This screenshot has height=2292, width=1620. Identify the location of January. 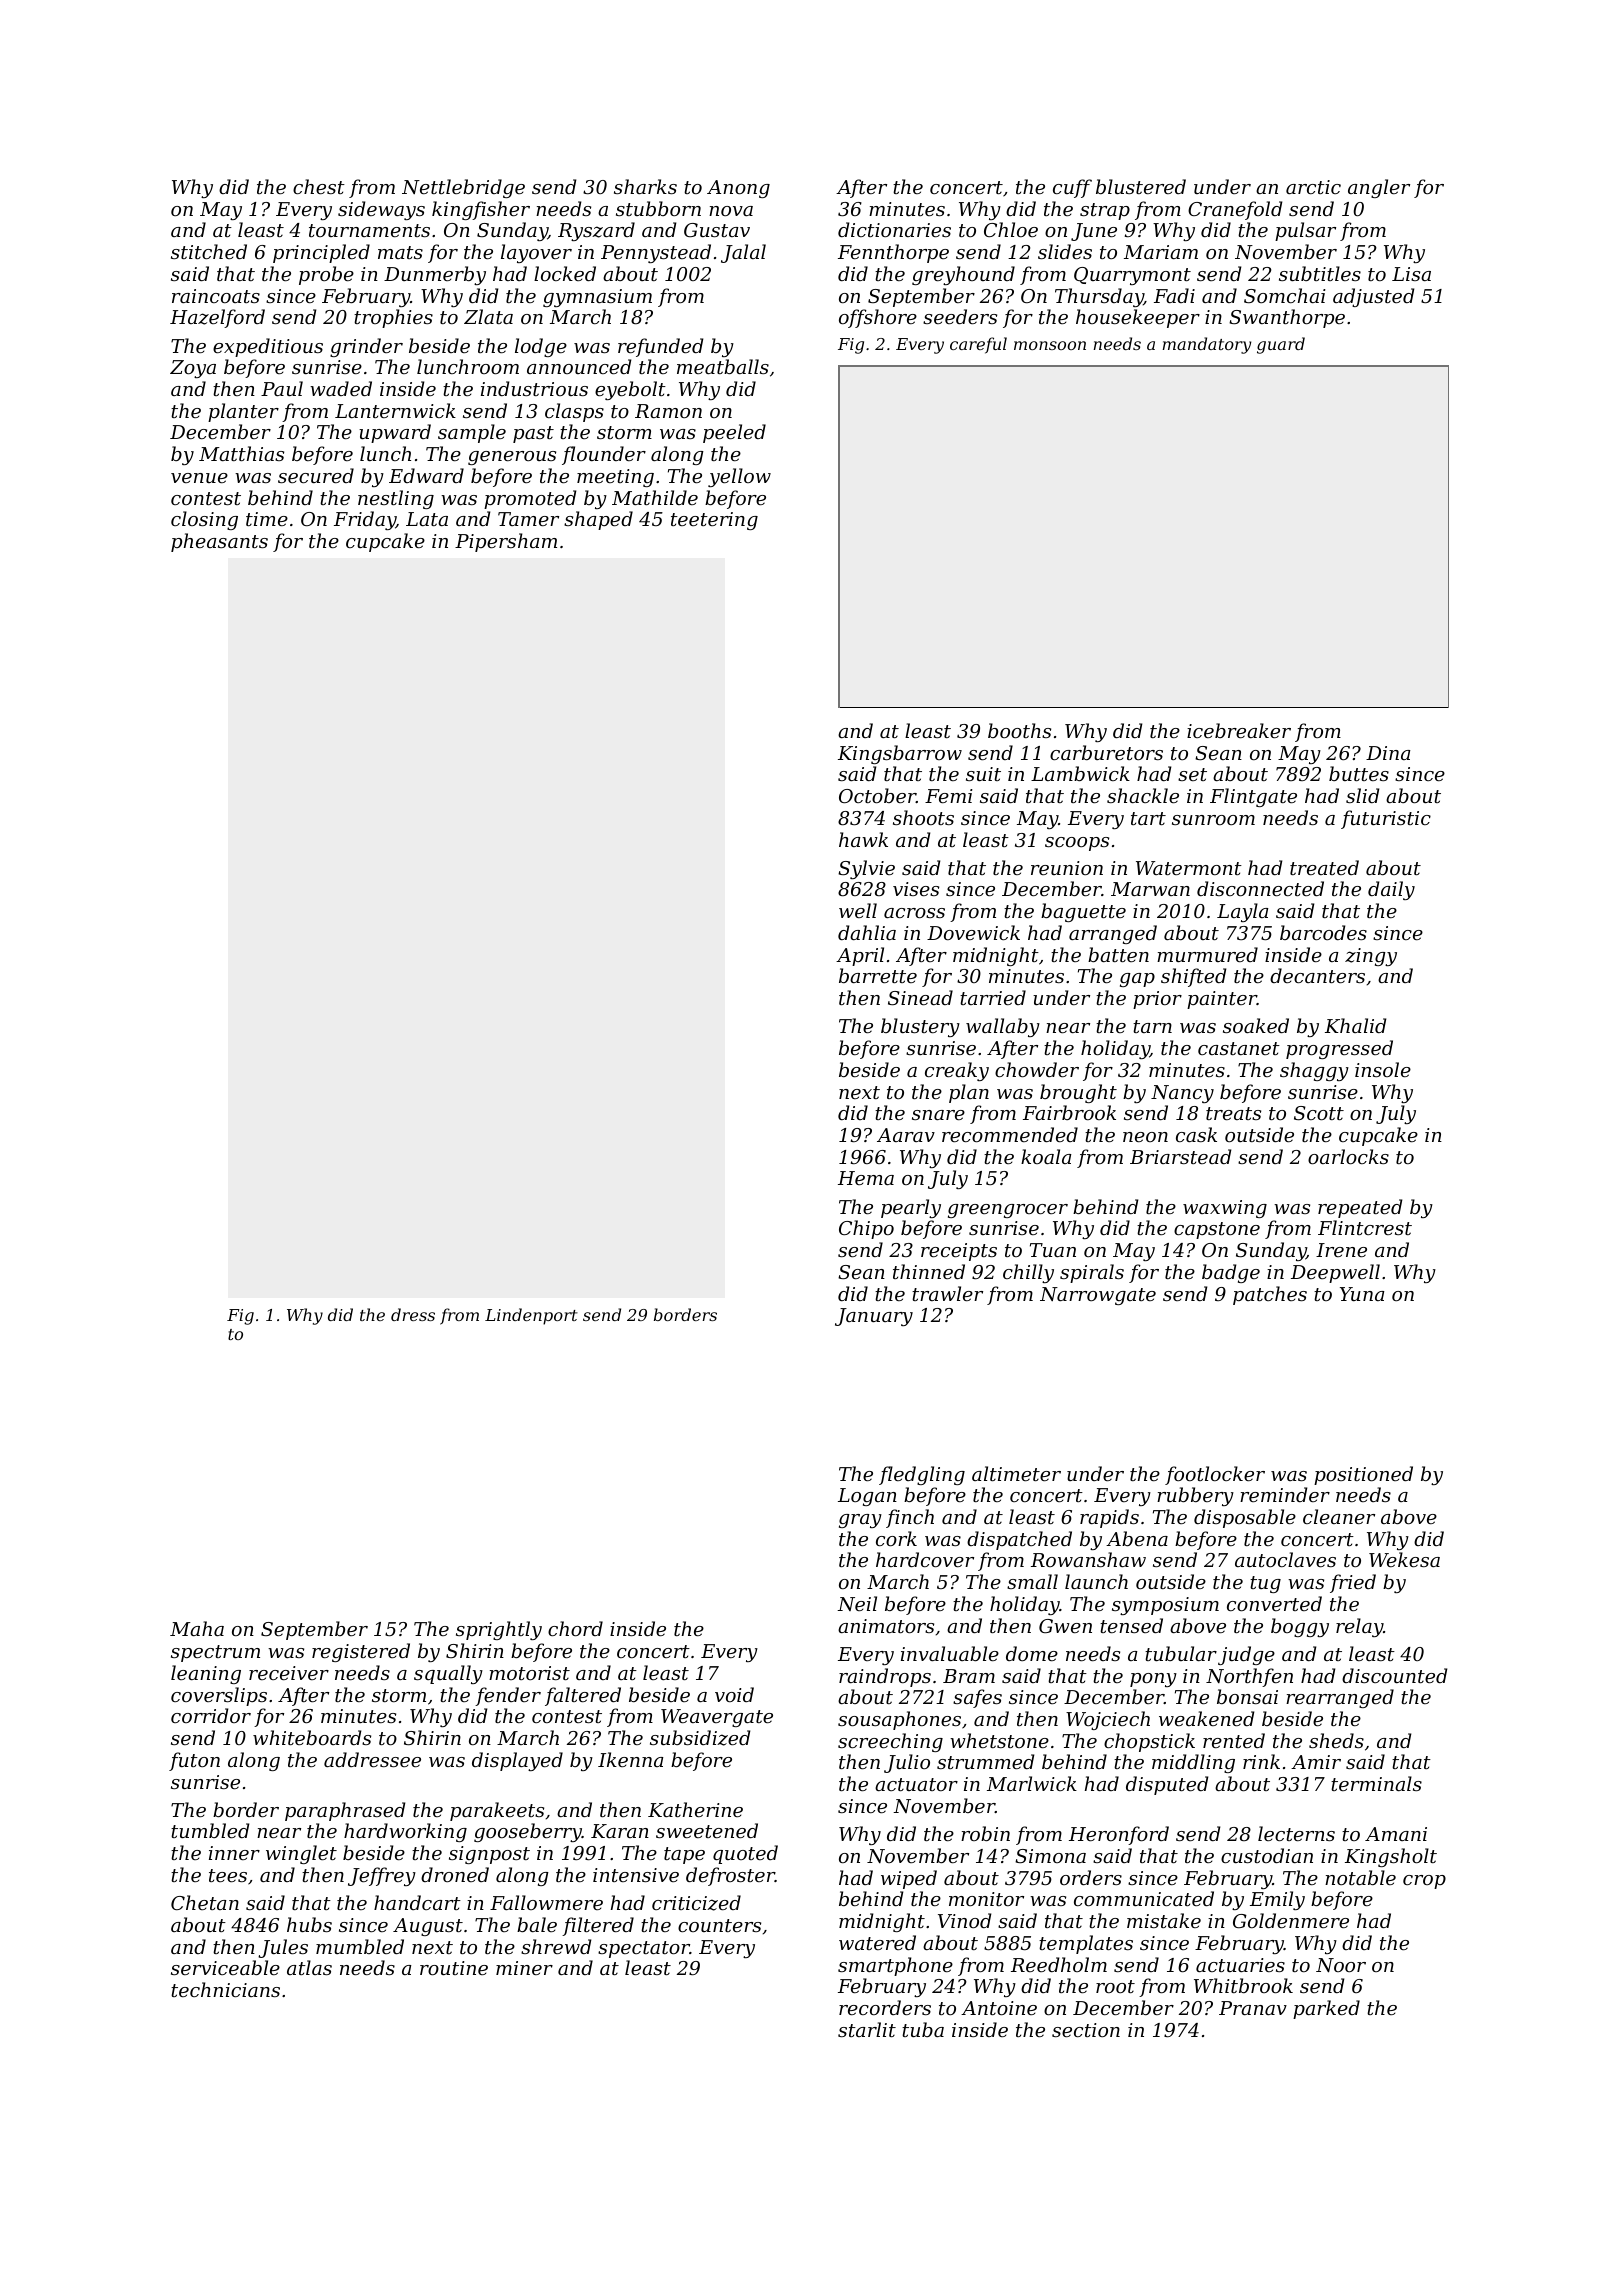
(874, 1317).
